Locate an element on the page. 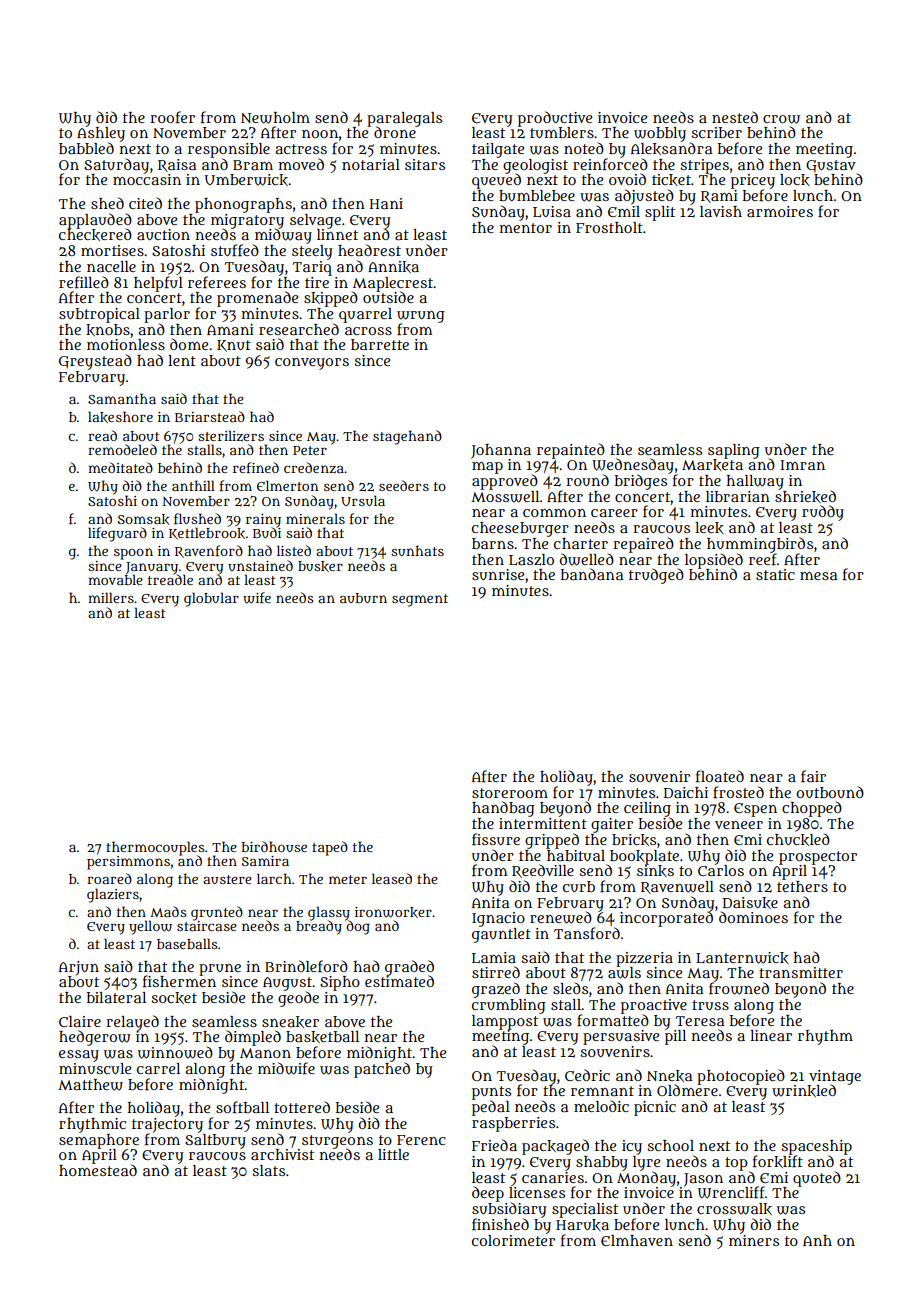  storeroom is located at coordinates (510, 793).
